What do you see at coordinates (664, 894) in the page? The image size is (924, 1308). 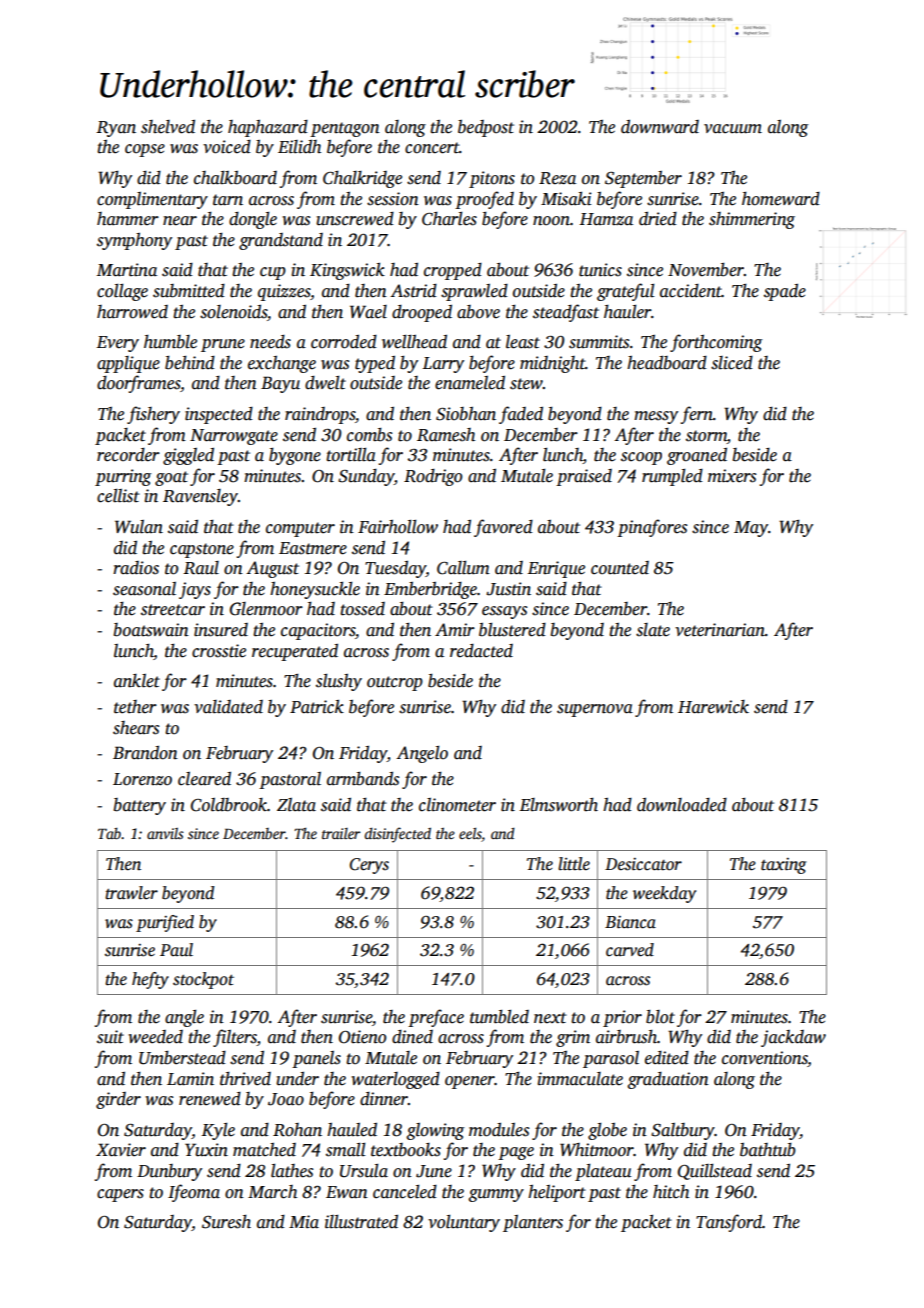 I see `weekday` at bounding box center [664, 894].
